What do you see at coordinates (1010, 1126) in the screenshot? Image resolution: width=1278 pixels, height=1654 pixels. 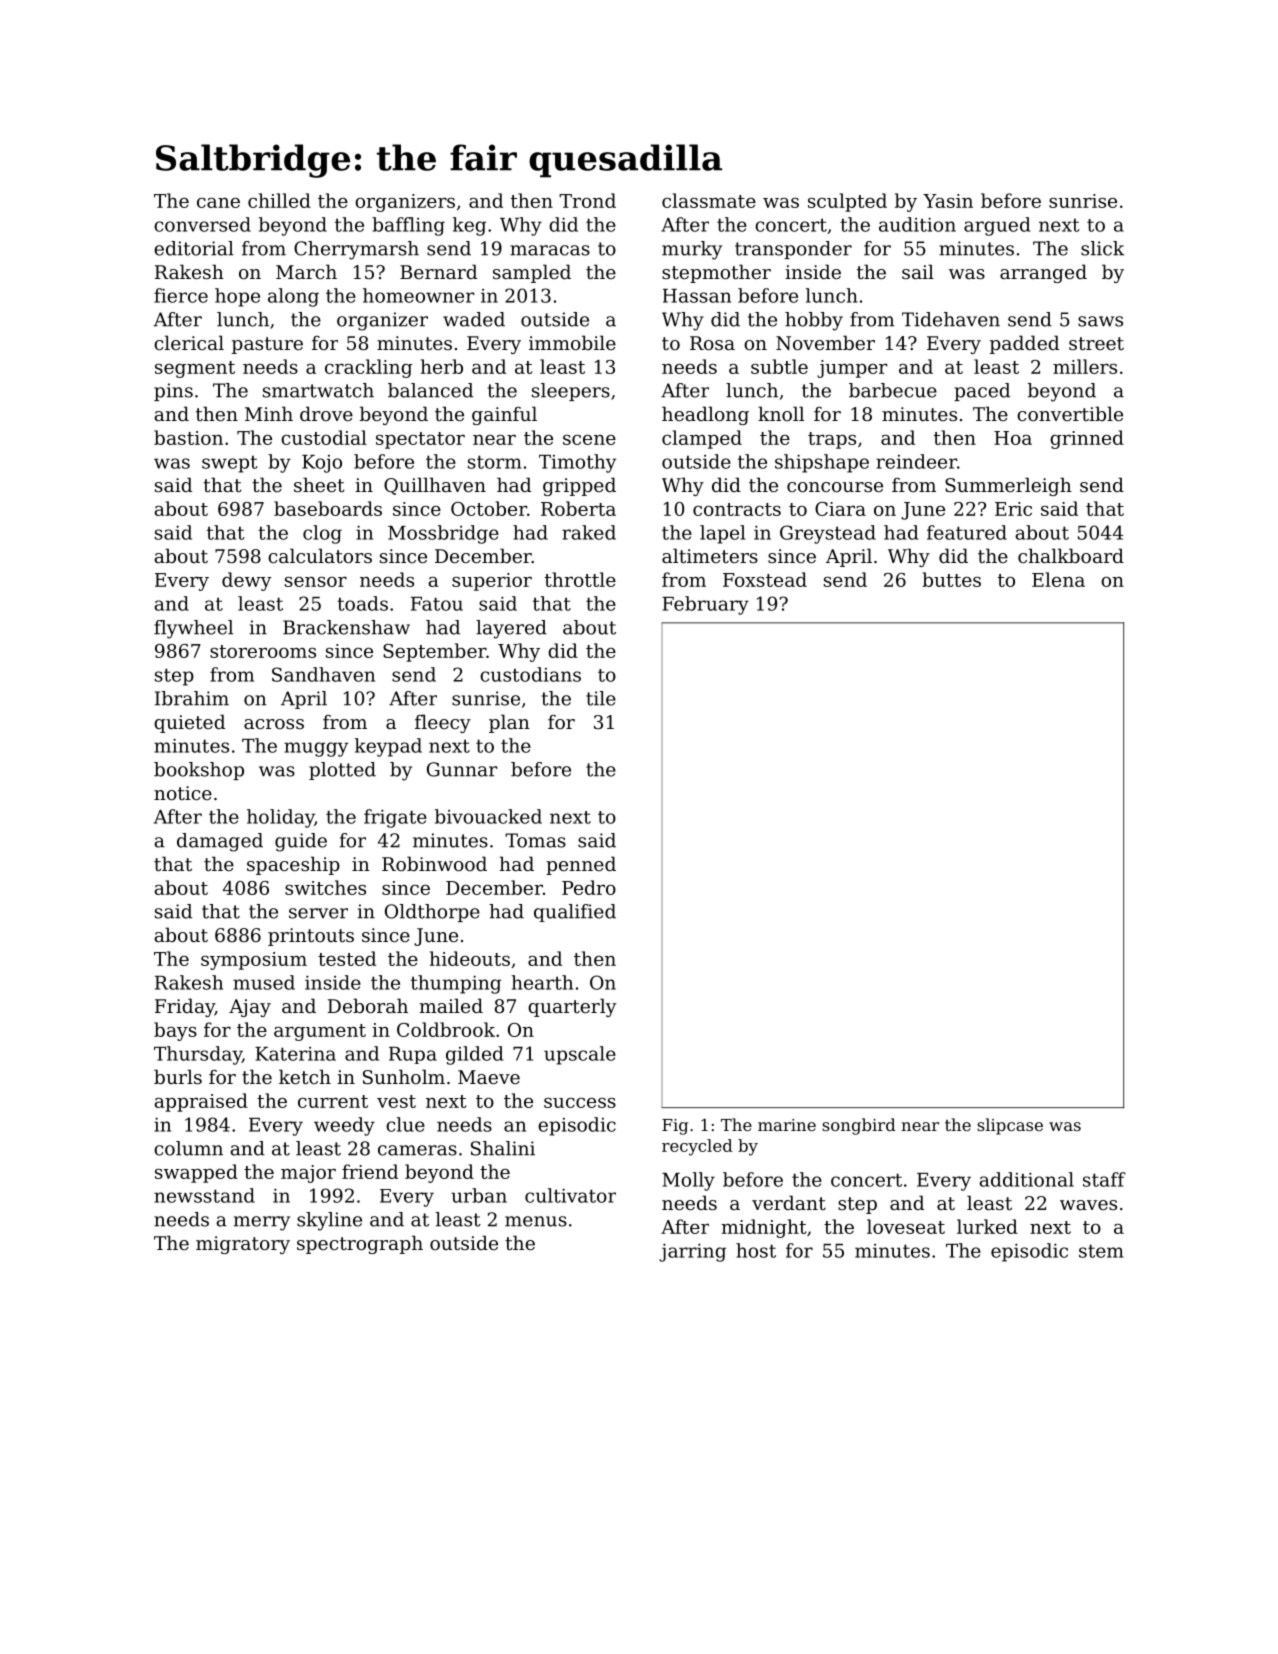 I see `slipcase` at bounding box center [1010, 1126].
